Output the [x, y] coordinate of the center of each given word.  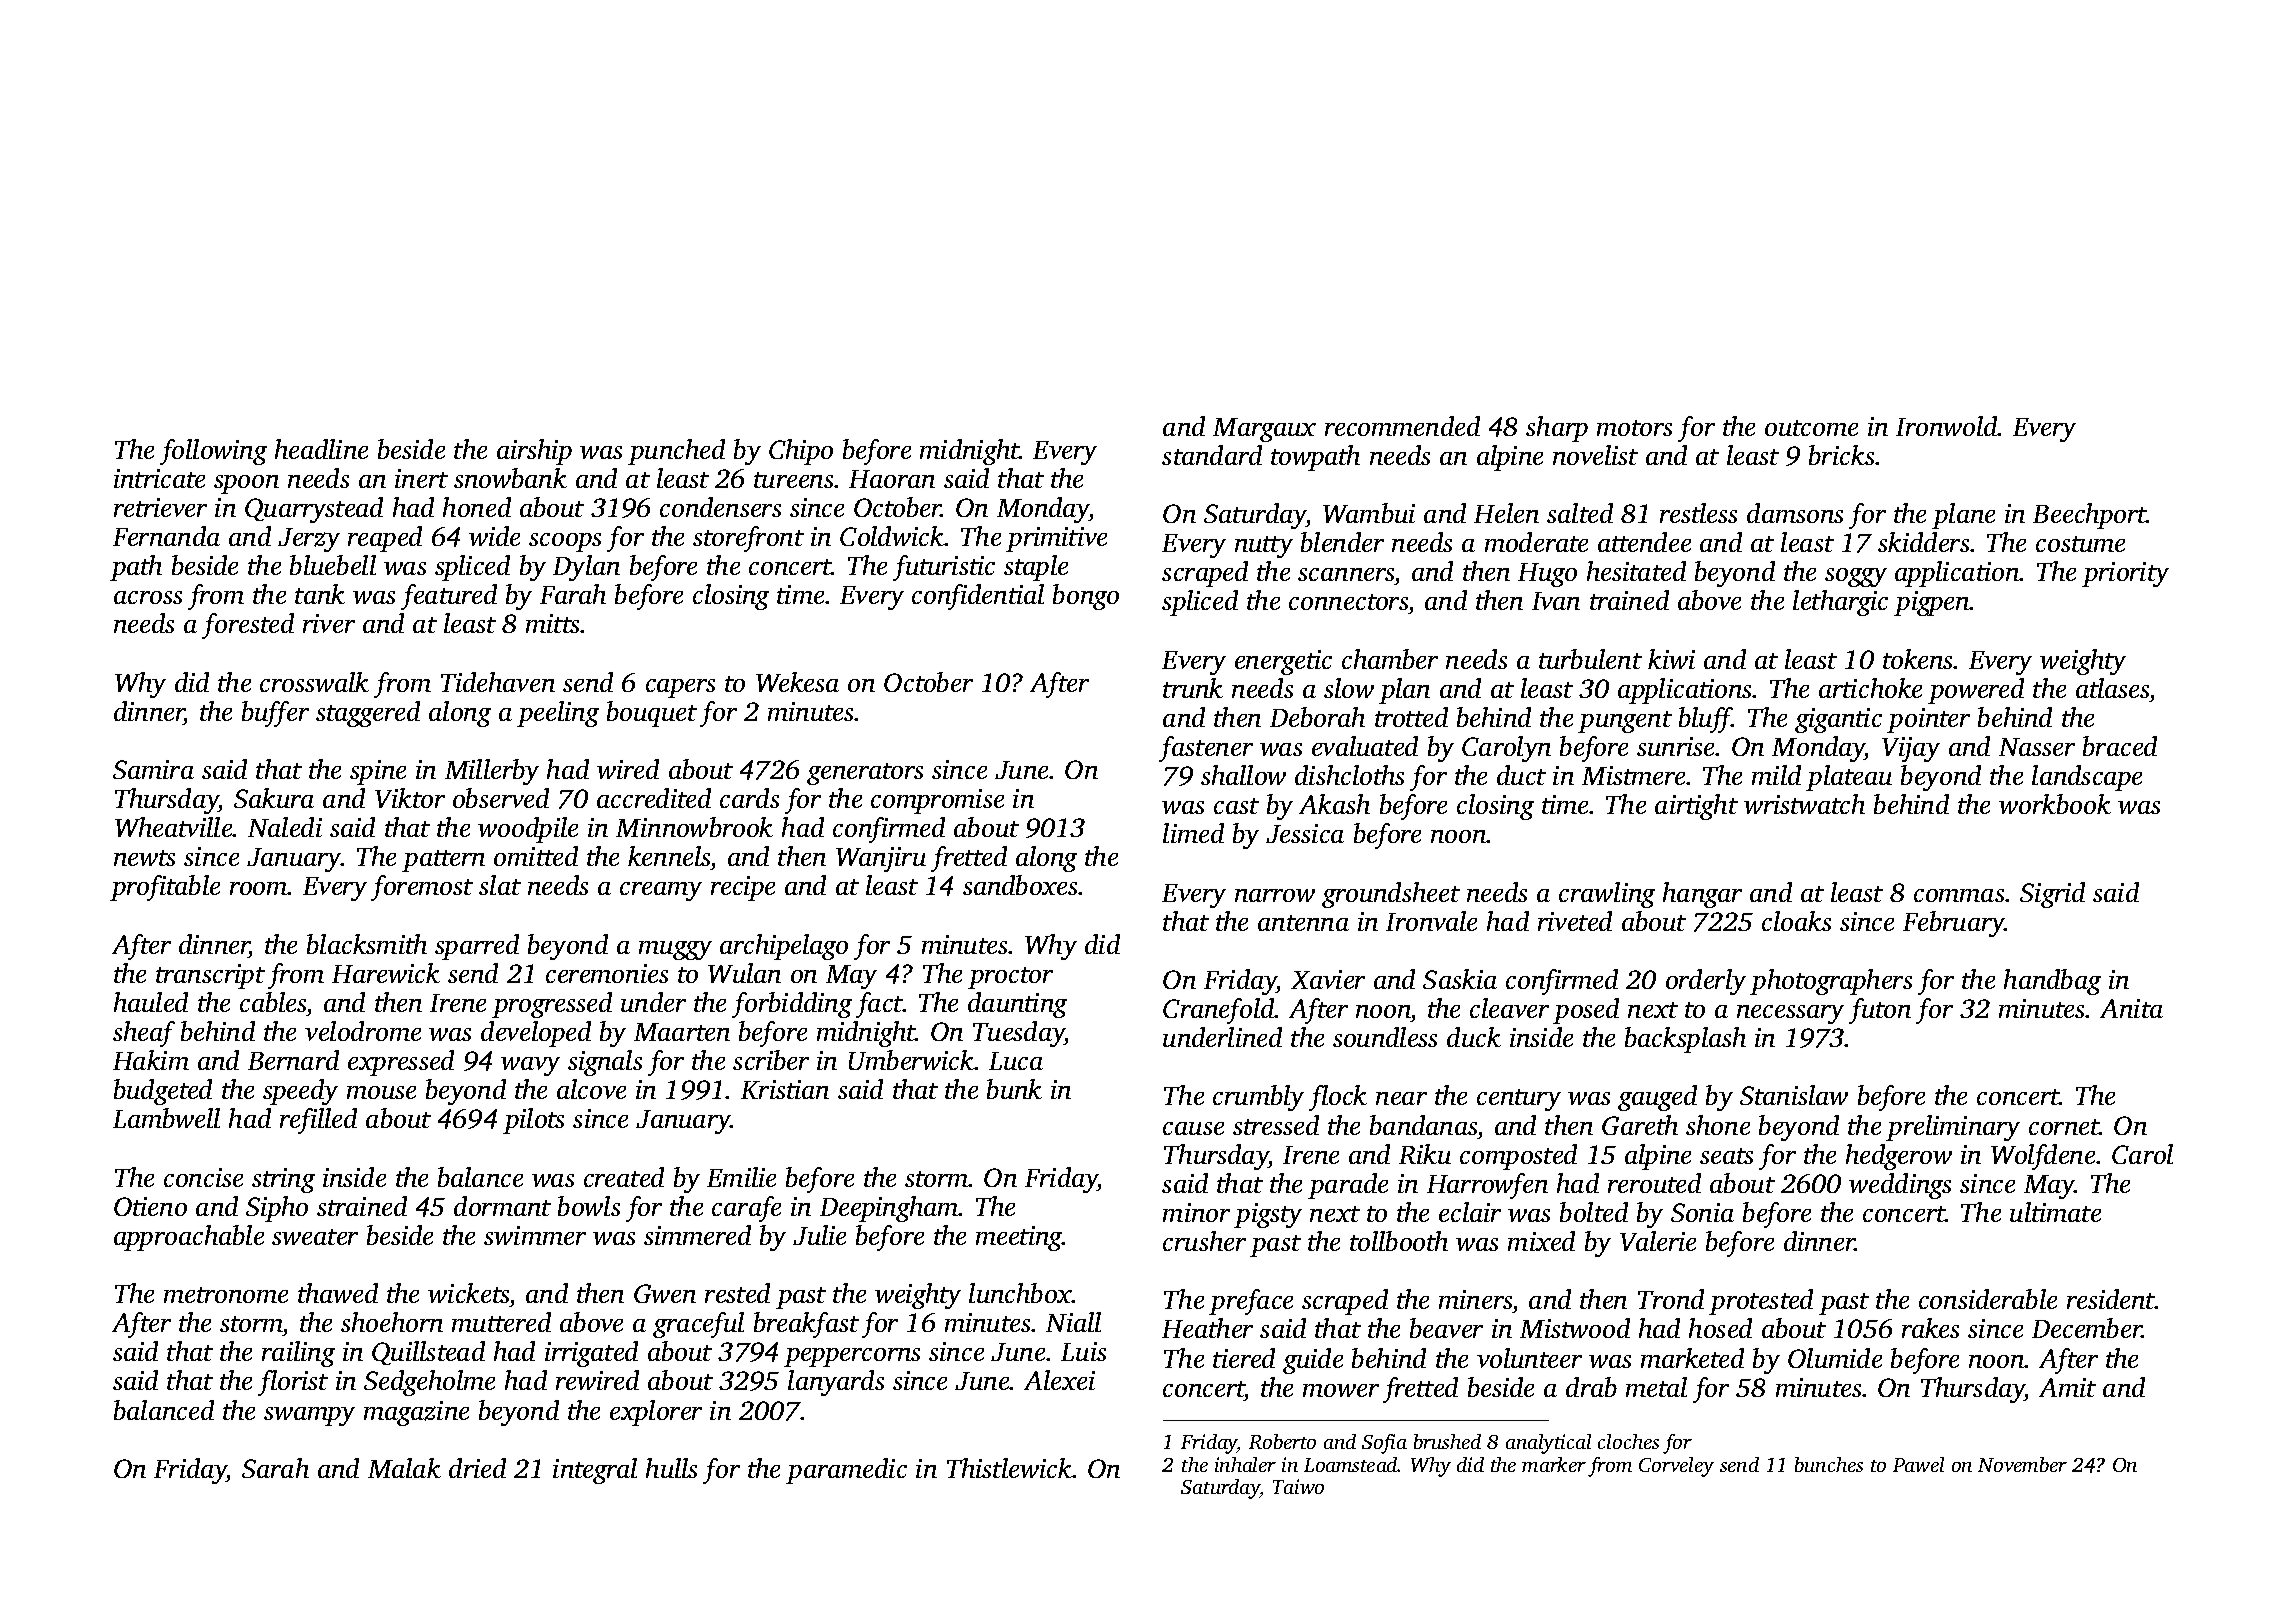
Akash [1334, 804]
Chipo [801, 452]
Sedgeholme [429, 1383]
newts [144, 858]
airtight [1696, 807]
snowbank [510, 478]
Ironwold [1947, 426]
